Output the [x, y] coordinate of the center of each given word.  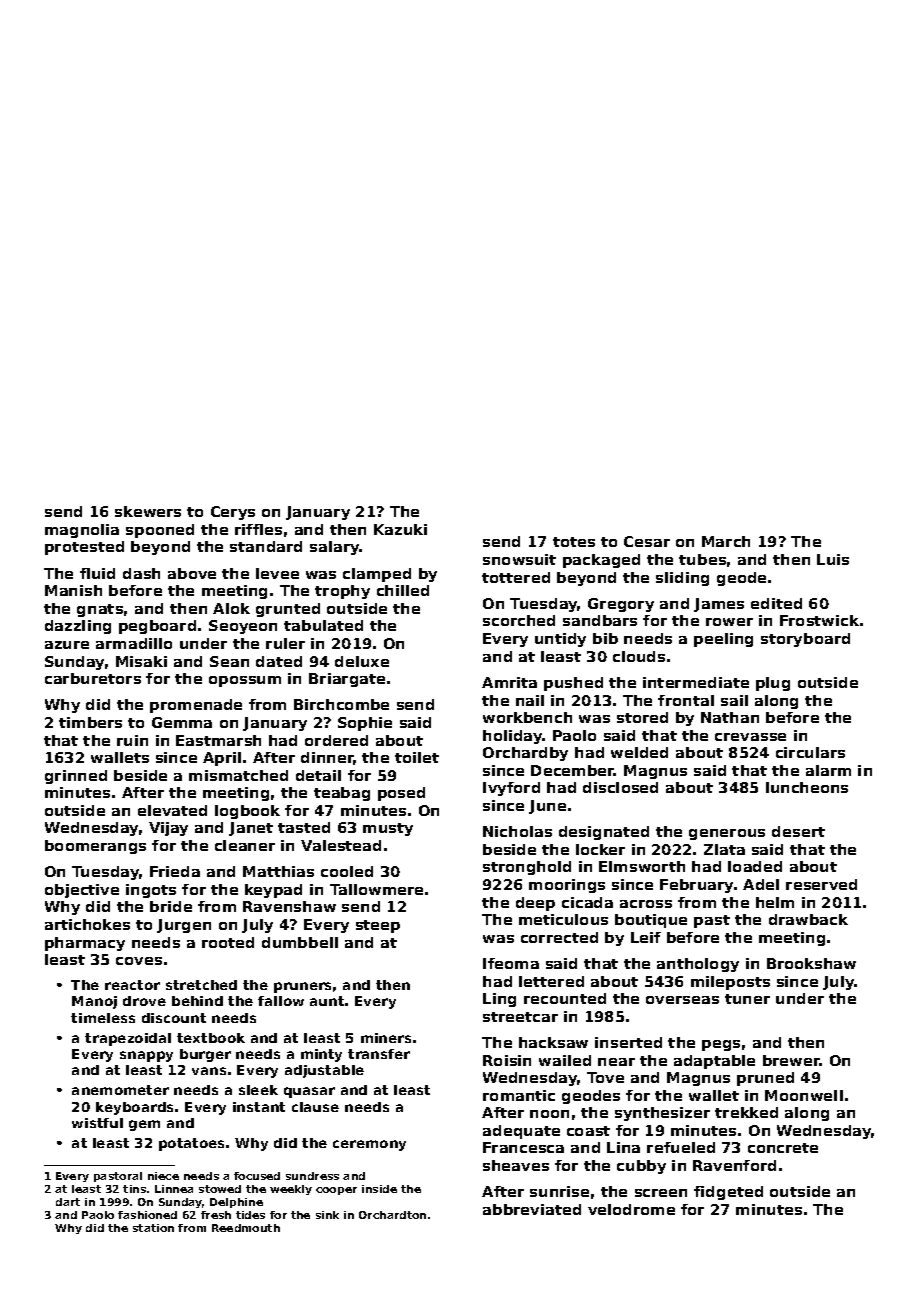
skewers [148, 511]
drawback [808, 919]
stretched [201, 985]
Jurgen [184, 926]
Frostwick [819, 620]
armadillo [134, 643]
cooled [347, 871]
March [726, 541]
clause [315, 1107]
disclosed [620, 787]
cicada [587, 902]
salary [335, 548]
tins [134, 1189]
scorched [519, 620]
